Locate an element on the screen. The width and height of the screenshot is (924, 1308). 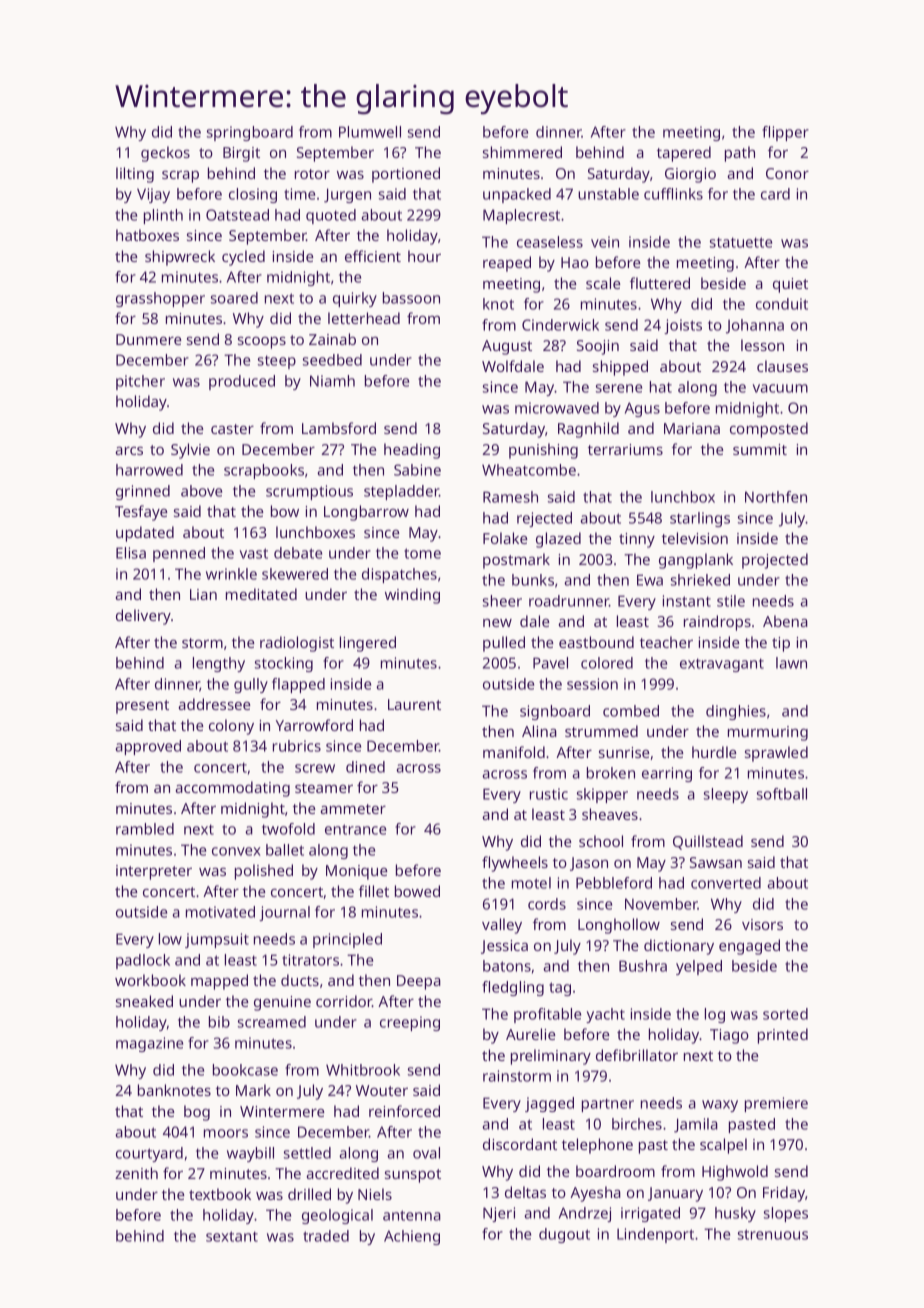
bassoon is located at coordinates (411, 298).
